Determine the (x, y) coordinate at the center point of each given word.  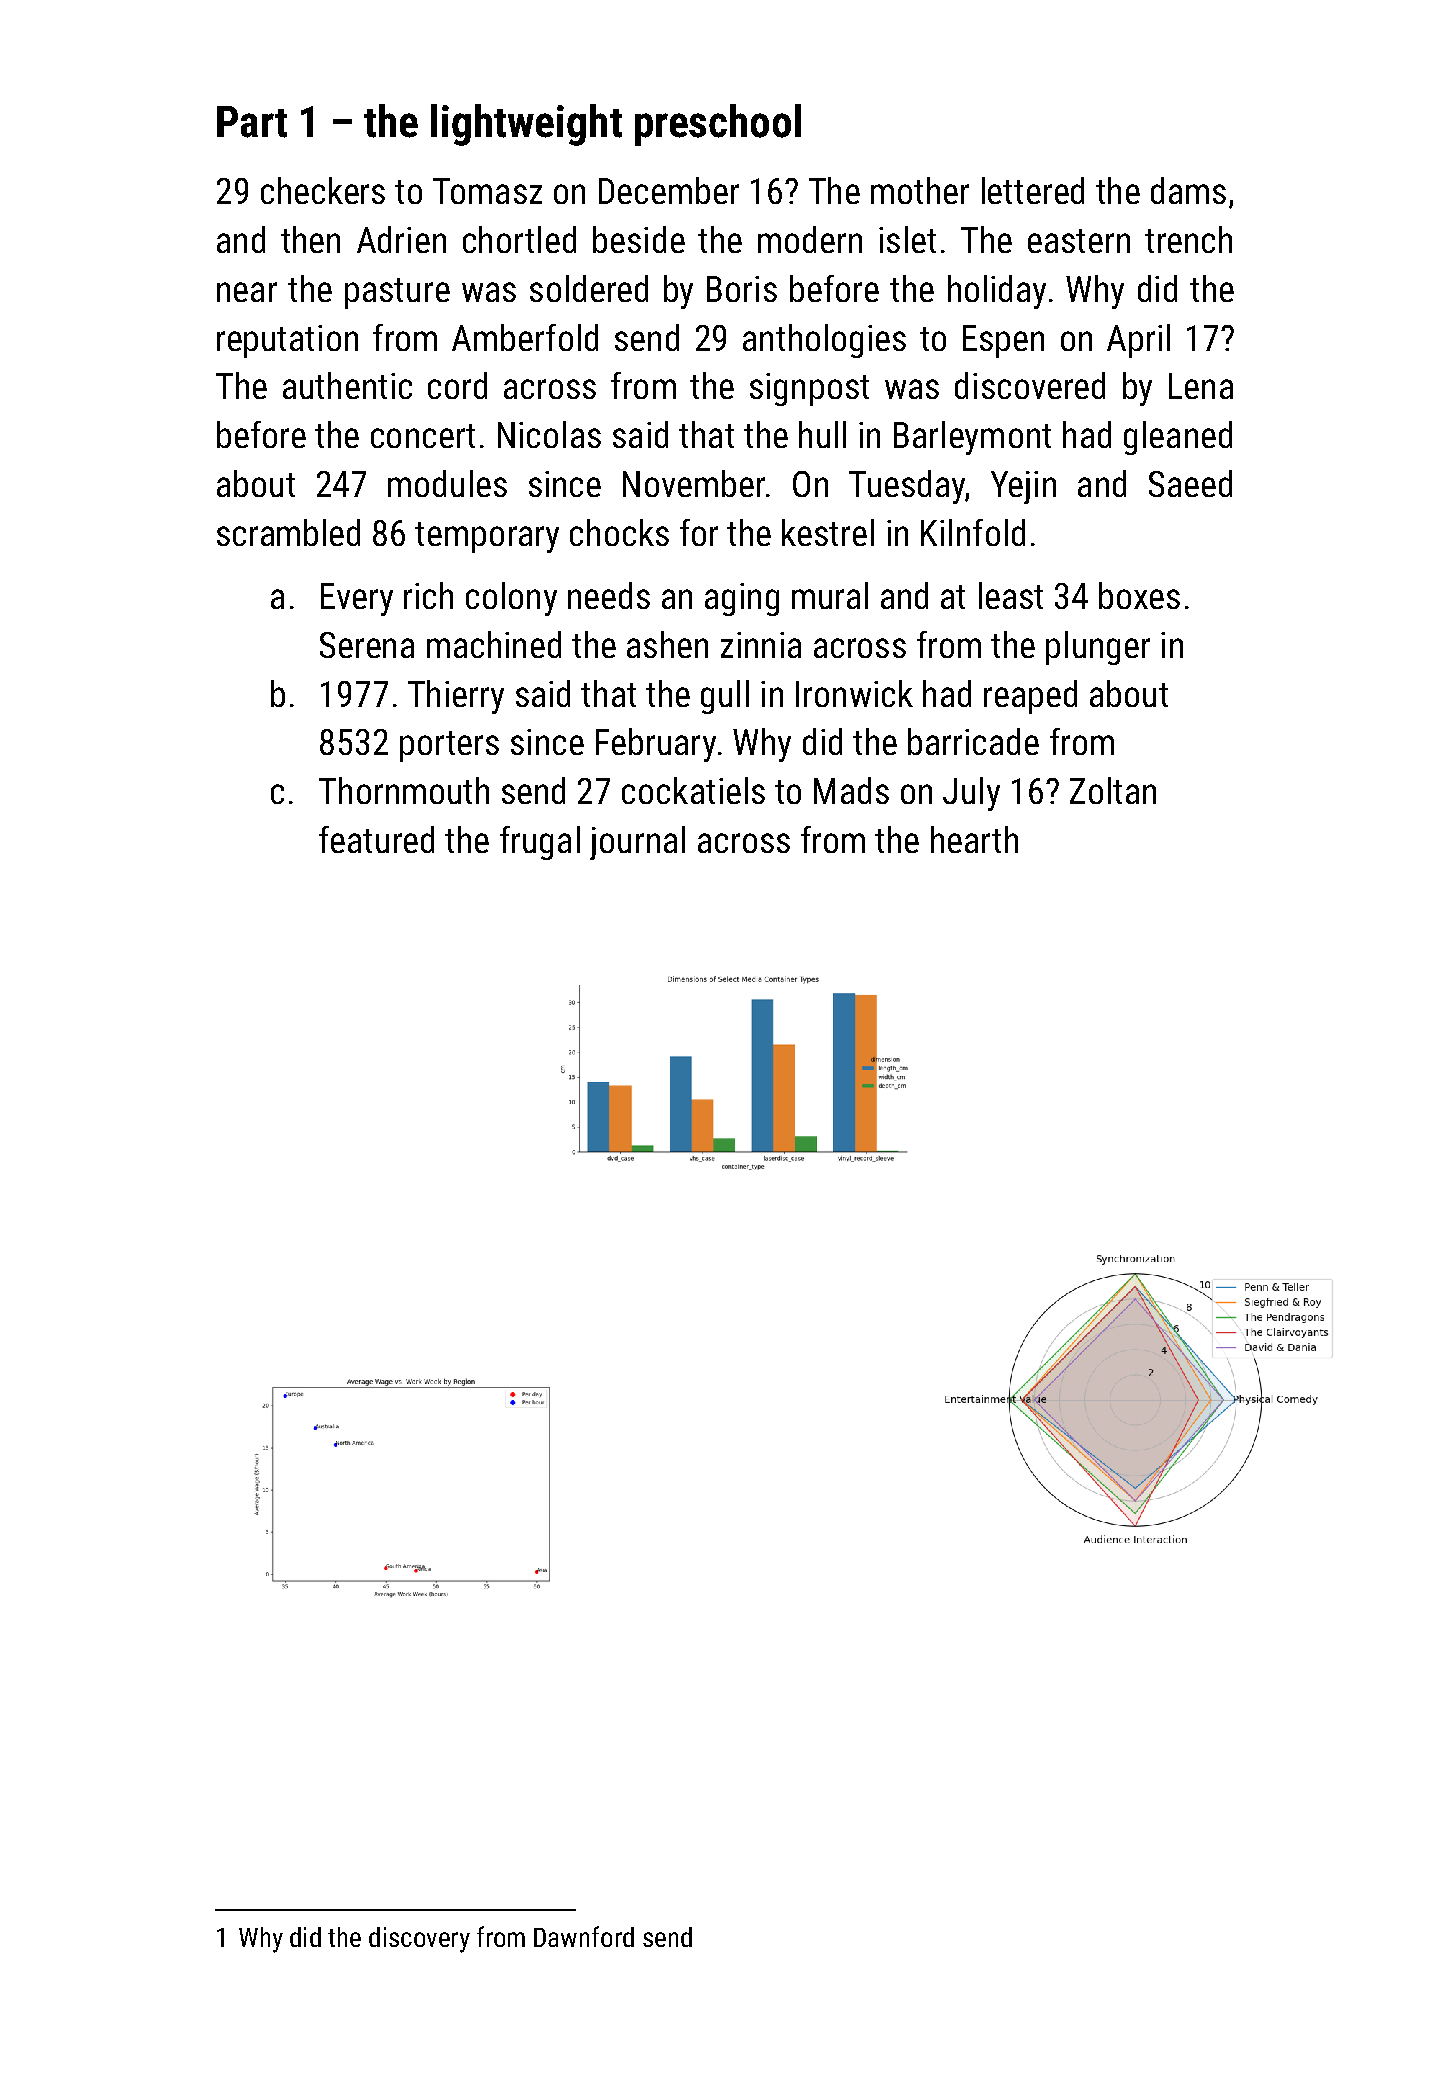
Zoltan (1113, 790)
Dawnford (584, 1936)
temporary (487, 537)
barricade (973, 741)
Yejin (1023, 487)
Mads (851, 790)
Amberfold (525, 337)
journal (637, 843)
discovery (419, 1940)
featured (376, 839)
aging (742, 599)
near (247, 292)
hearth (974, 839)
